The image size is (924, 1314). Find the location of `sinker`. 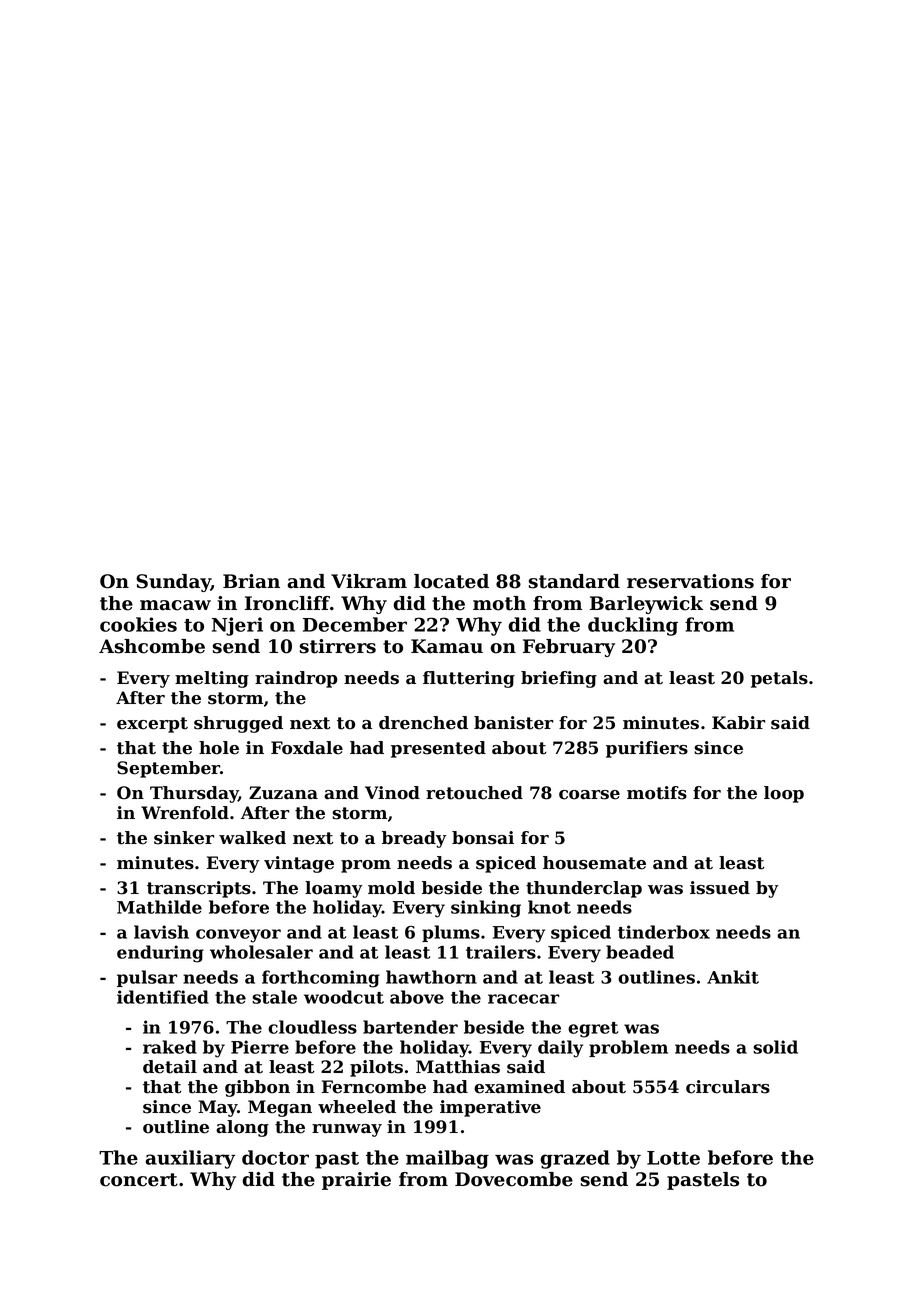

sinker is located at coordinates (184, 838).
